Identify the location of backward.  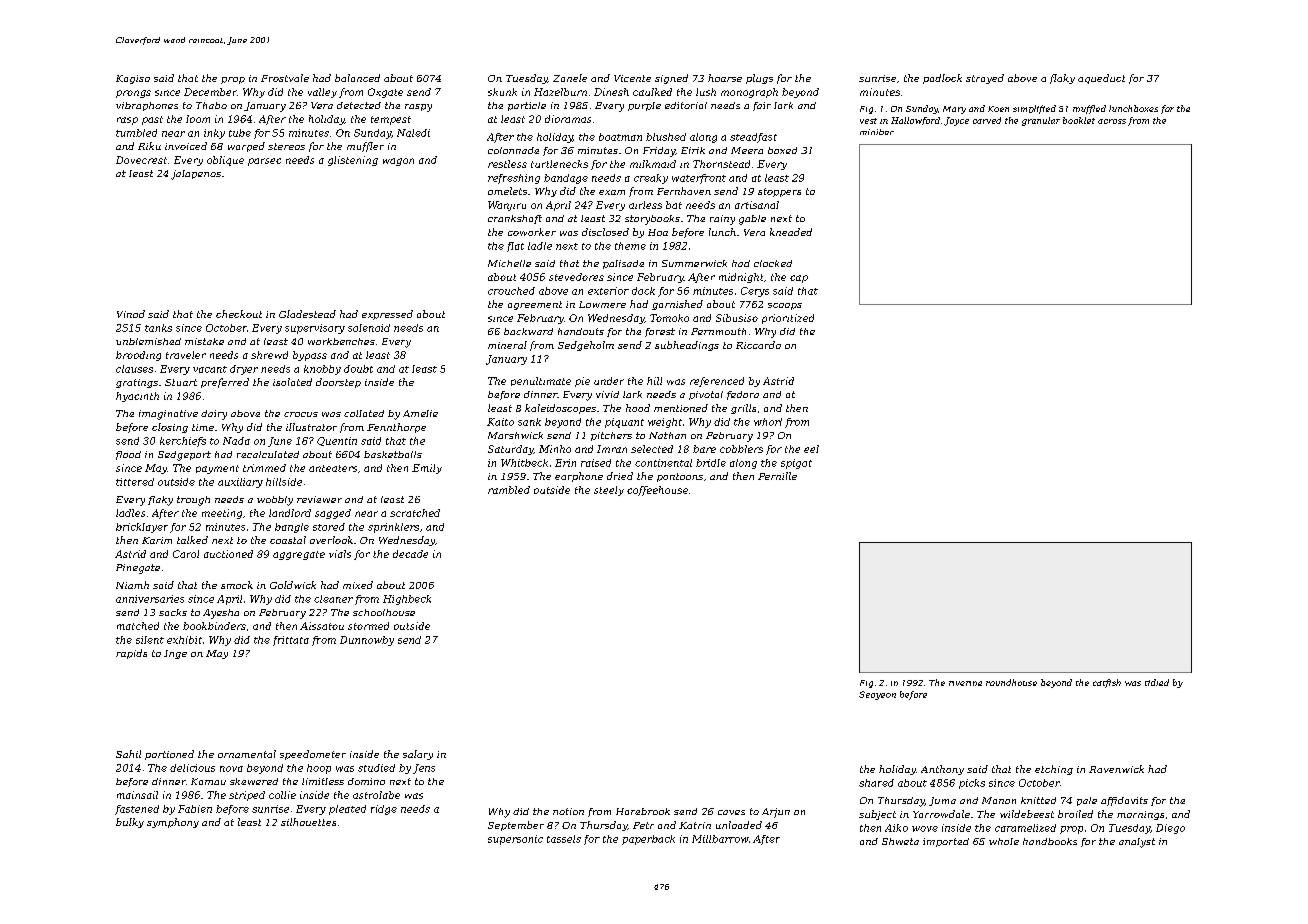
(528, 331).
